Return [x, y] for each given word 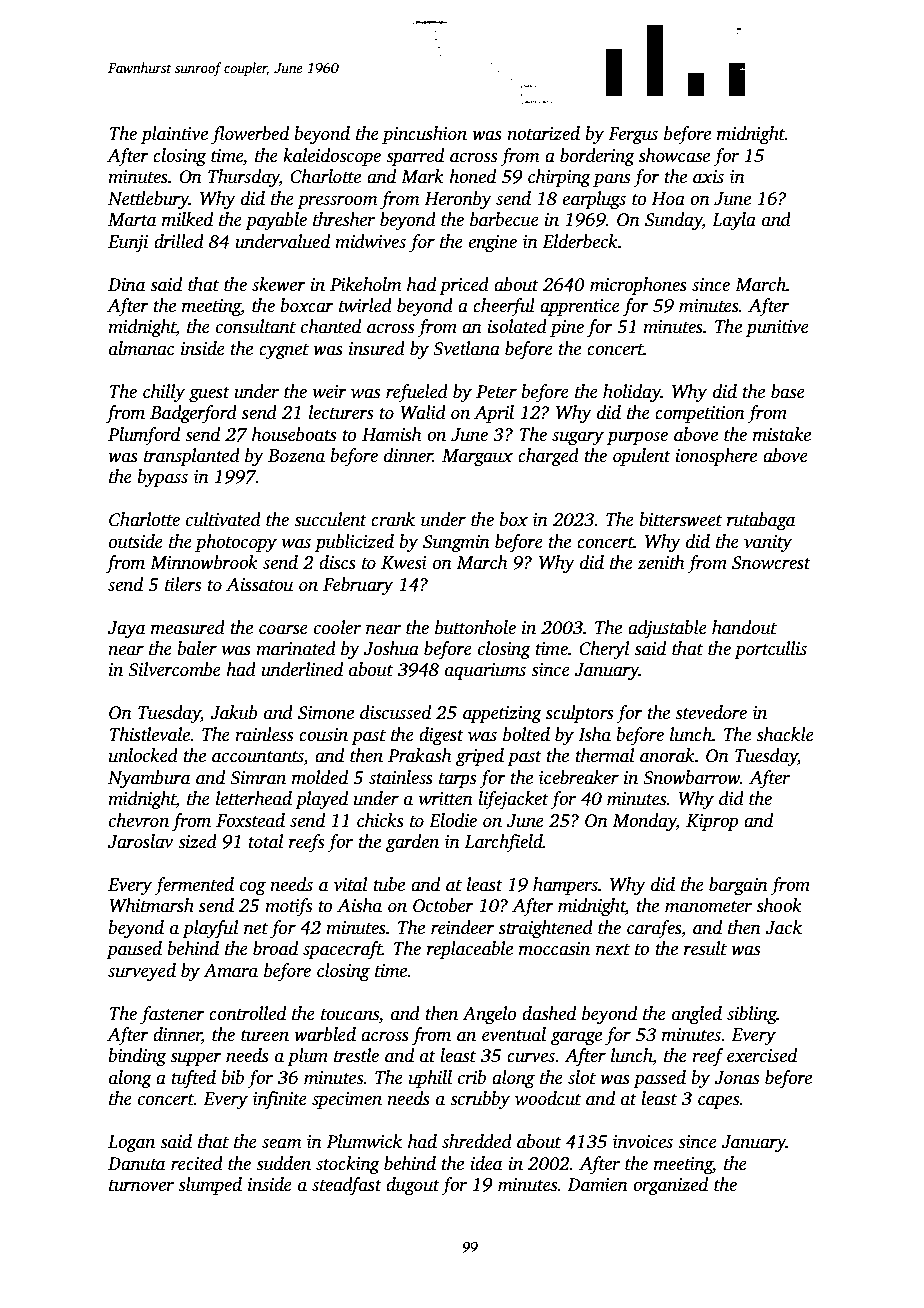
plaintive [174, 135]
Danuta [137, 1164]
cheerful [504, 307]
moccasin [554, 949]
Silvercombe [174, 669]
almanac [141, 348]
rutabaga [761, 521]
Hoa [668, 199]
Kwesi [404, 563]
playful [210, 929]
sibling [752, 1015]
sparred [415, 157]
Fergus [633, 135]
